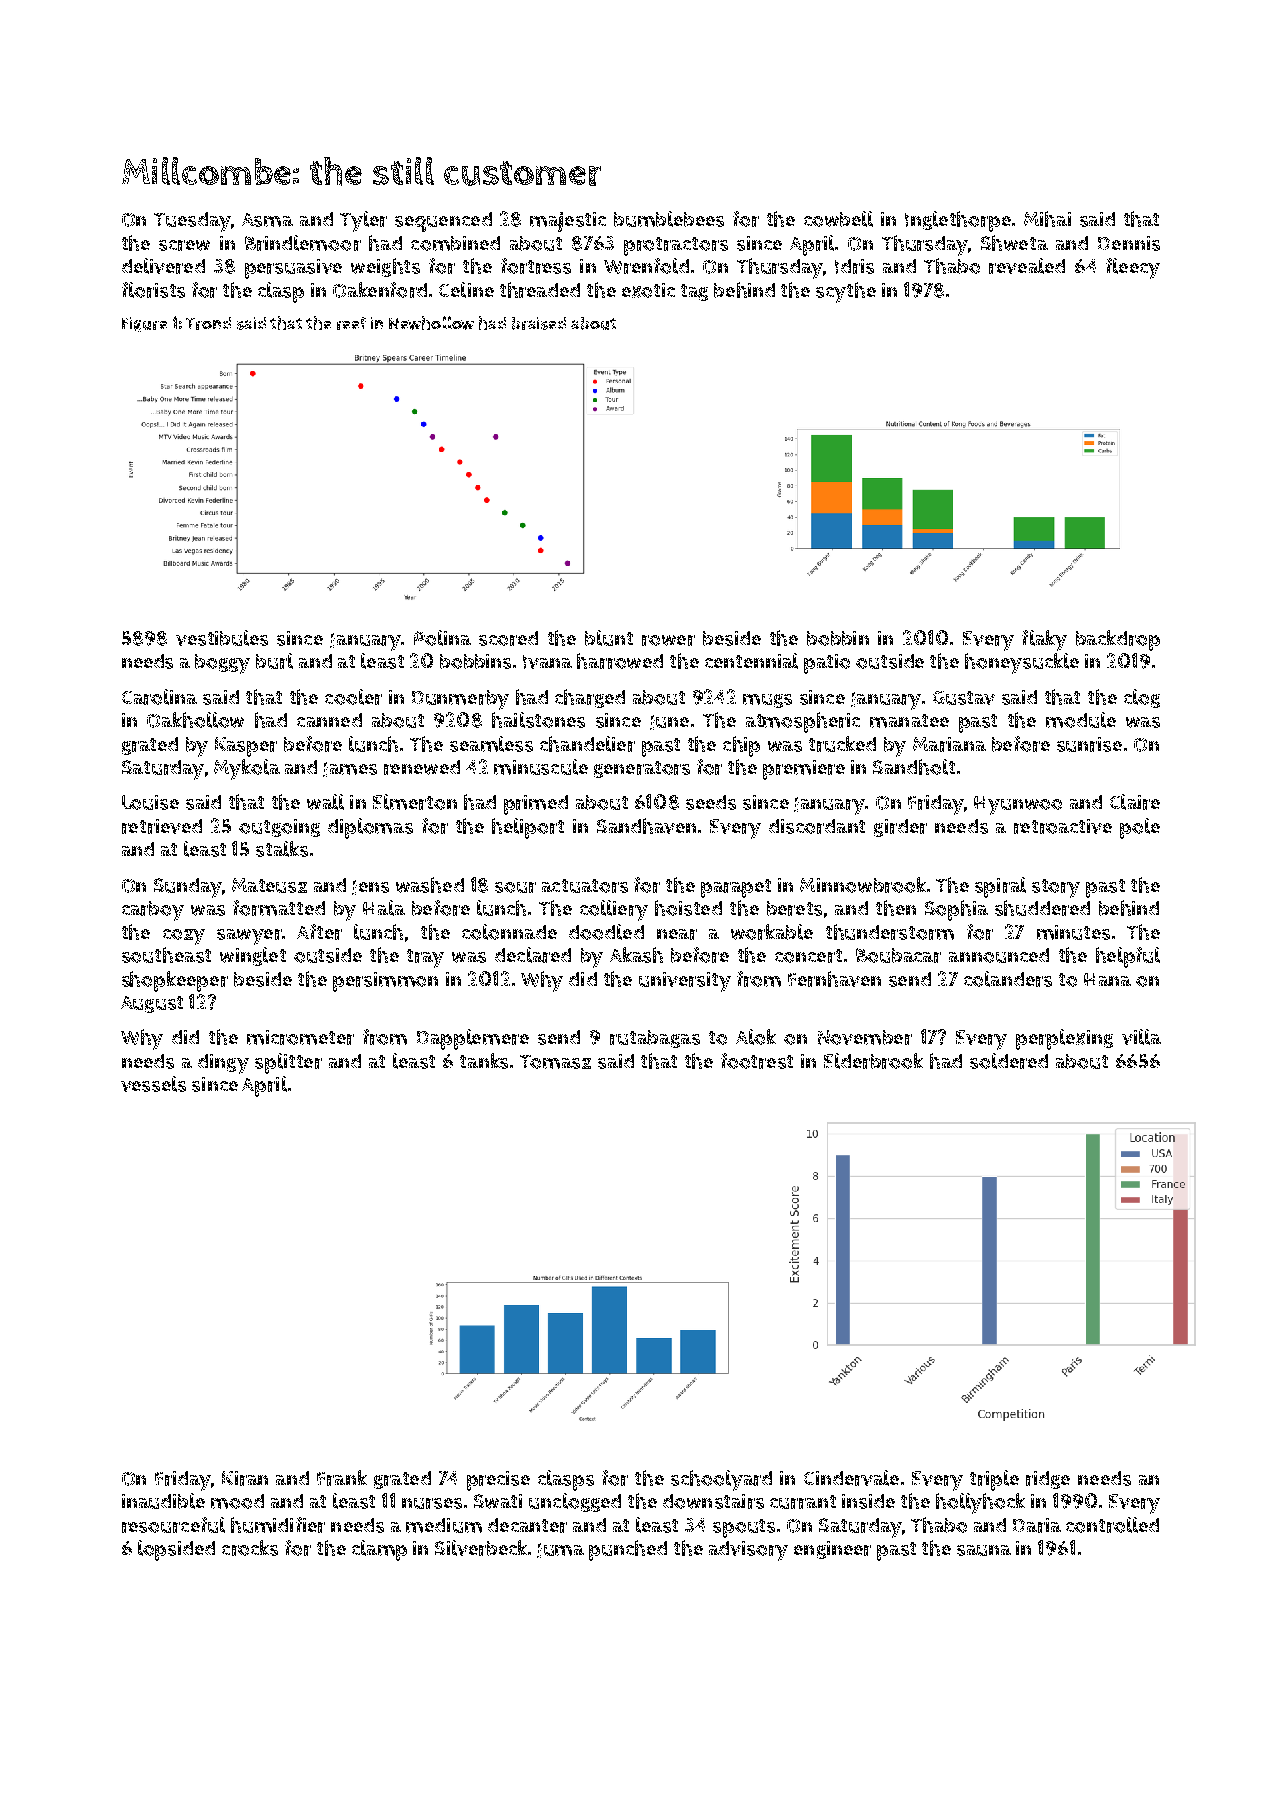 This screenshot has width=1281, height=1812. I want to click on precise, so click(498, 1481).
